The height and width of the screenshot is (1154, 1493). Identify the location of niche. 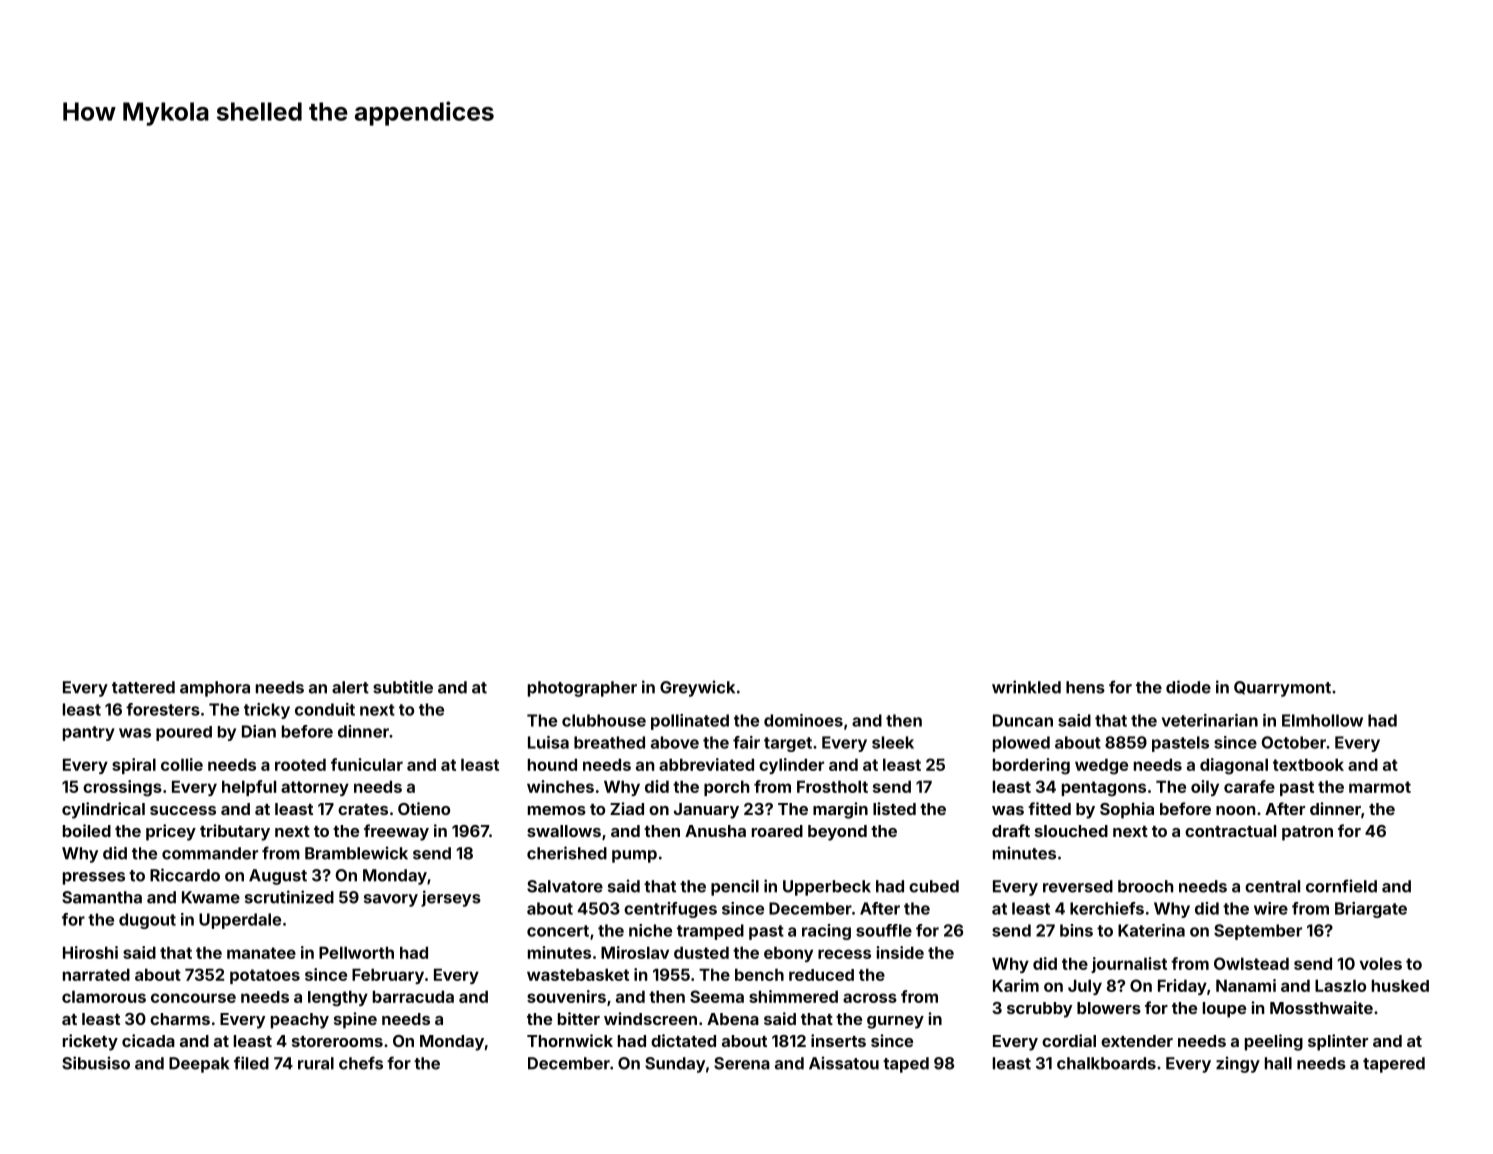
(650, 930).
